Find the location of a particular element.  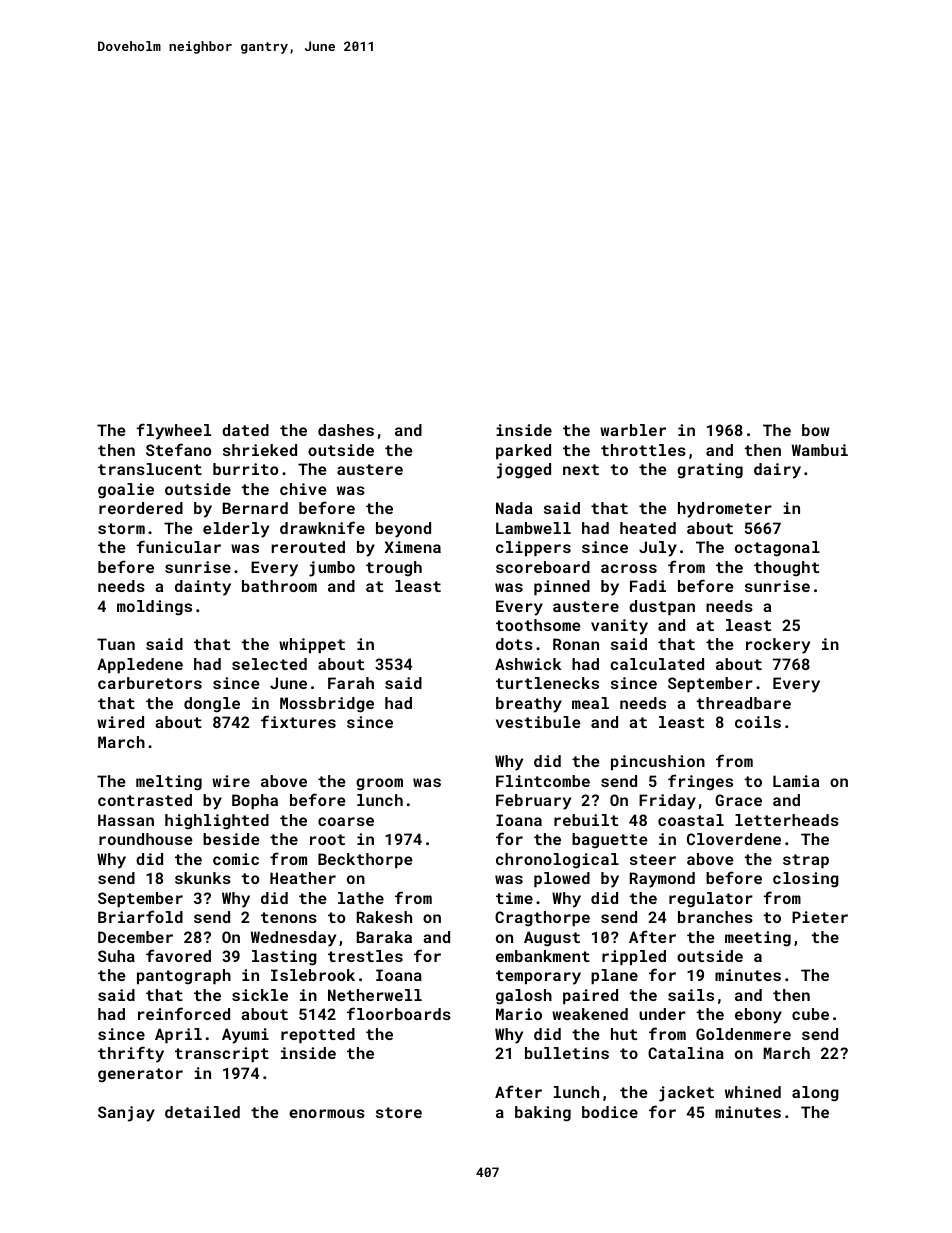

Mario is located at coordinates (519, 1014).
